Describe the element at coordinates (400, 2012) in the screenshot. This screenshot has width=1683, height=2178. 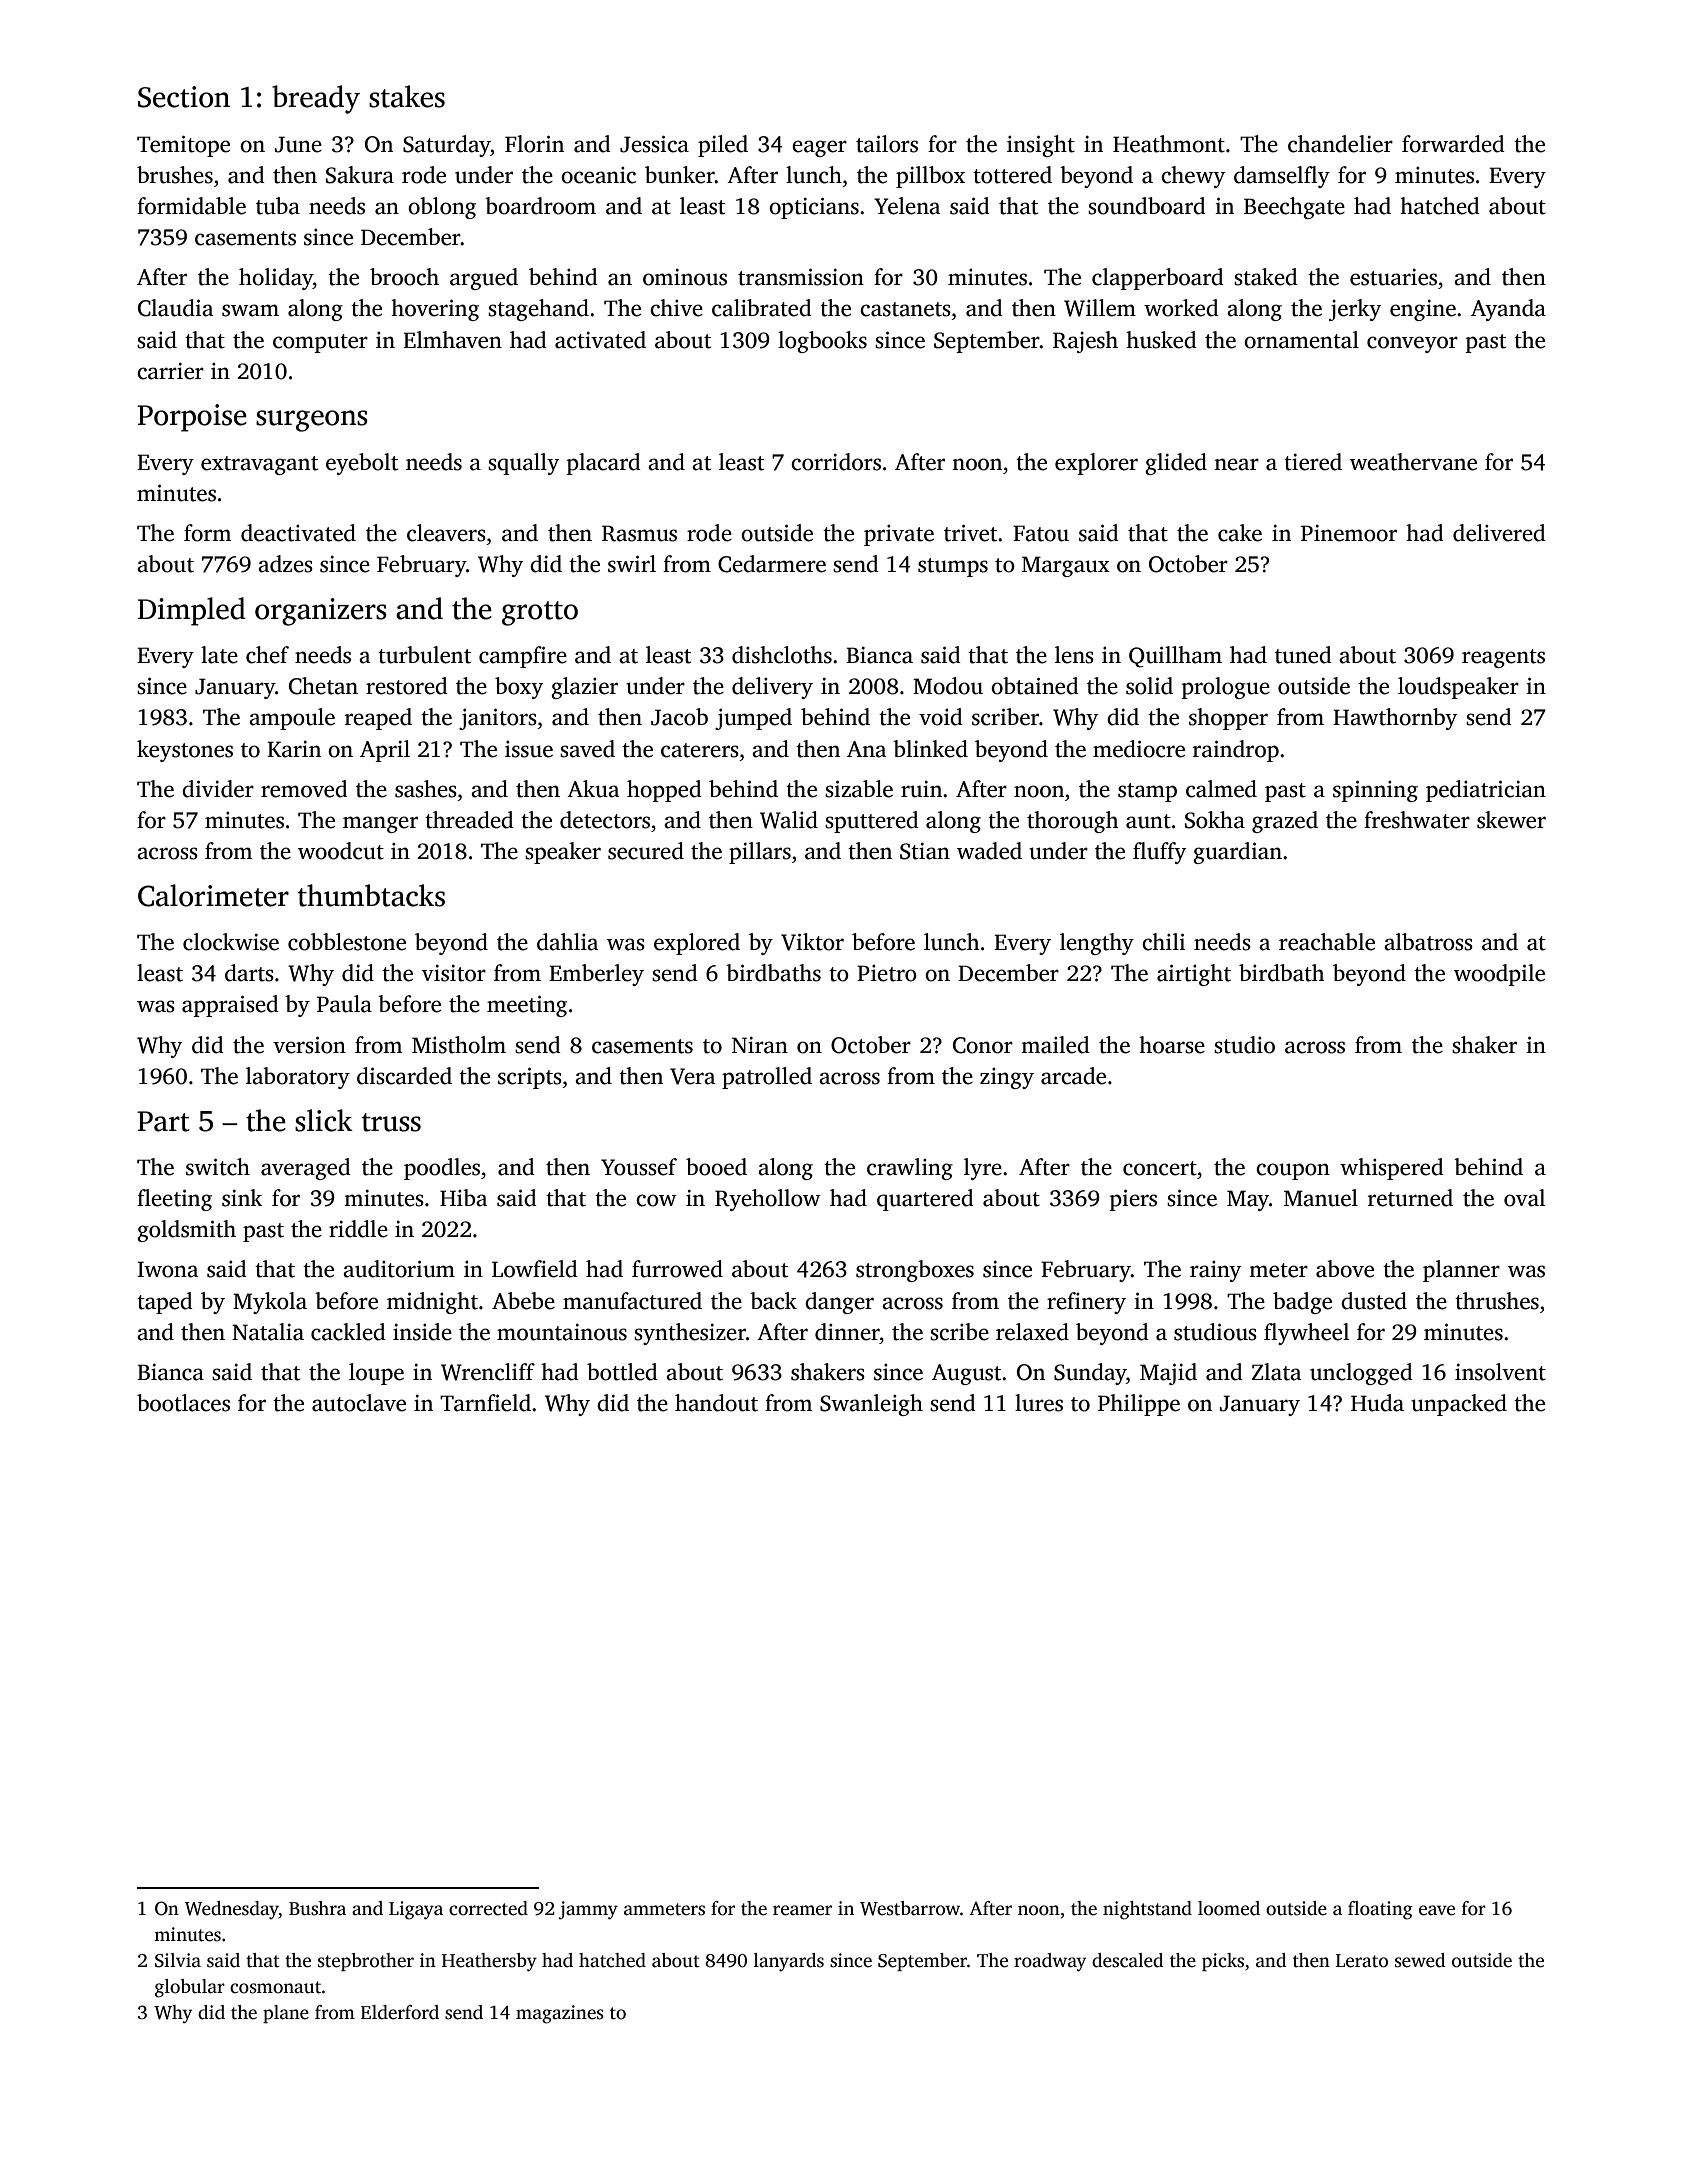
I see `Elderford` at that location.
